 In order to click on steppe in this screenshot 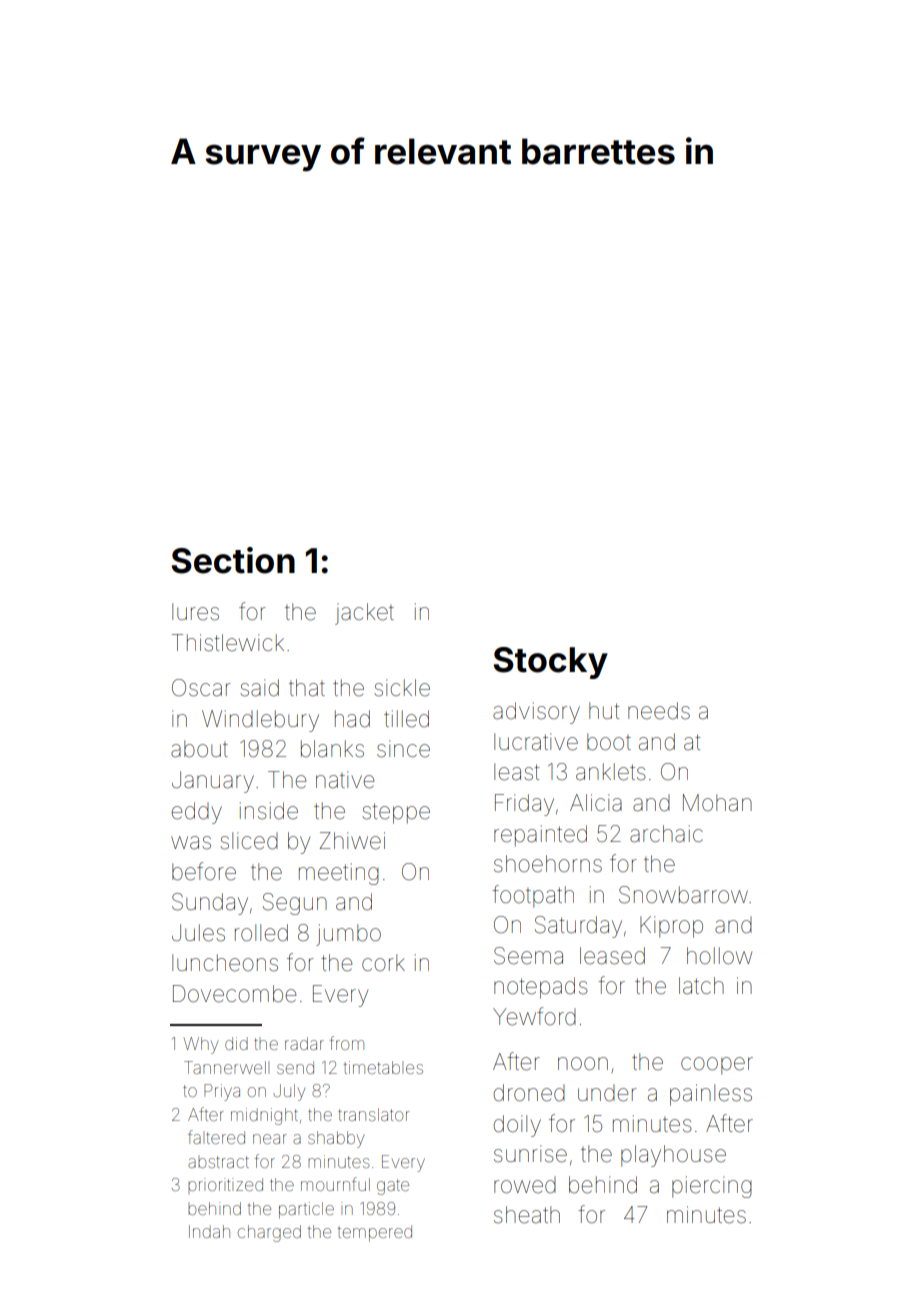, I will do `click(396, 813)`.
